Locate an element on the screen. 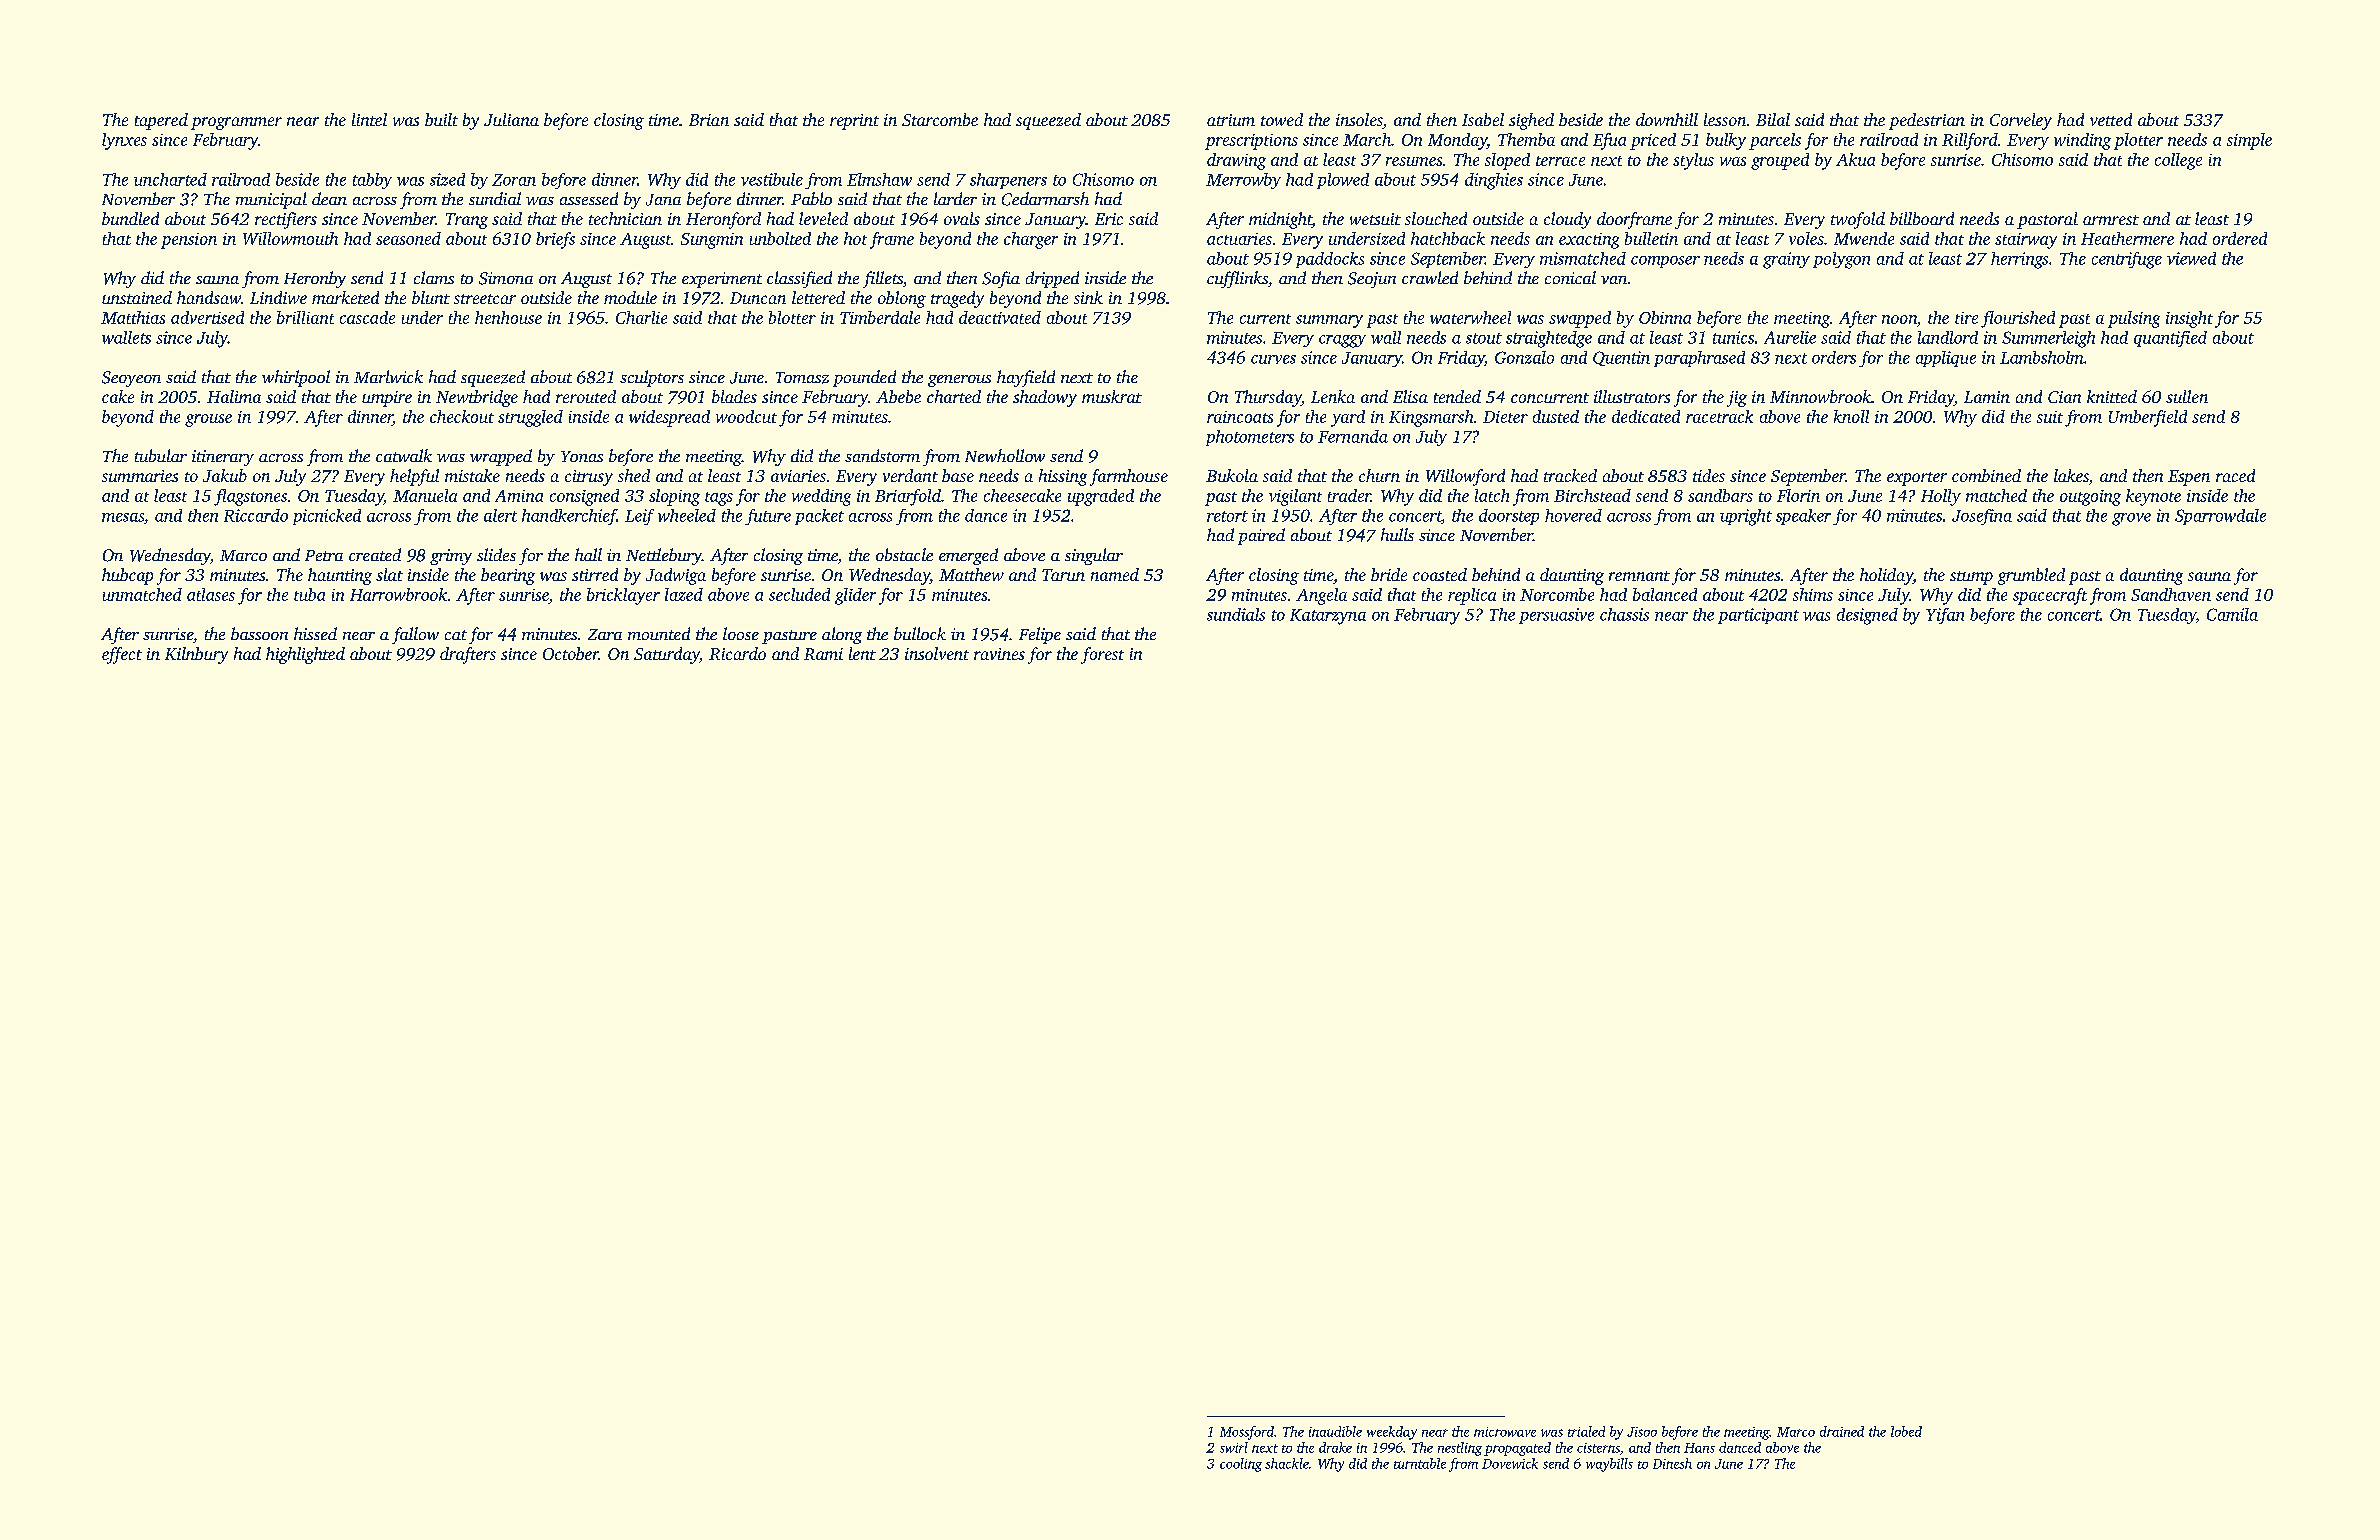 The image size is (2380, 1540). Camila is located at coordinates (2232, 614).
